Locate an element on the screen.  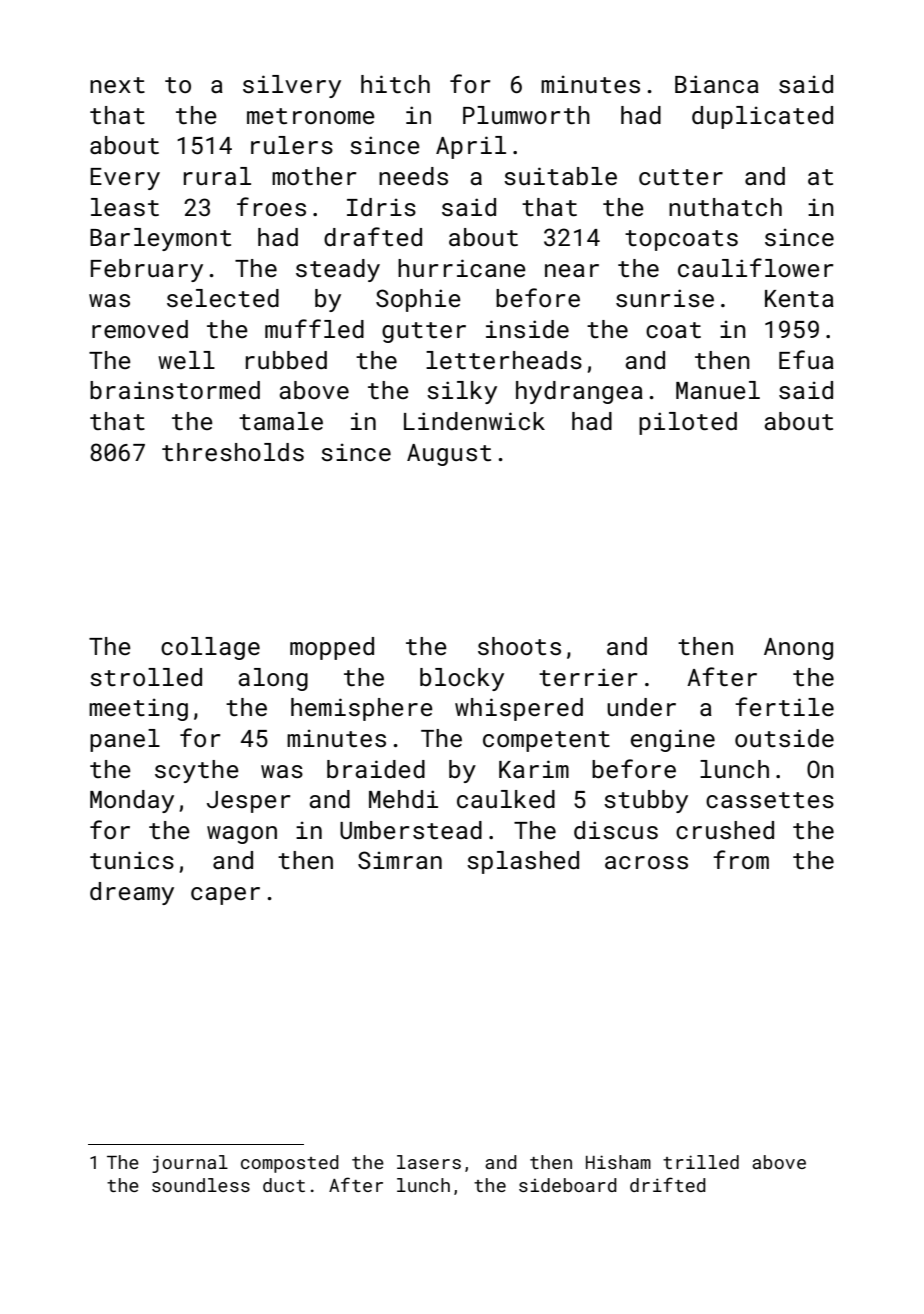
cutter is located at coordinates (681, 177).
